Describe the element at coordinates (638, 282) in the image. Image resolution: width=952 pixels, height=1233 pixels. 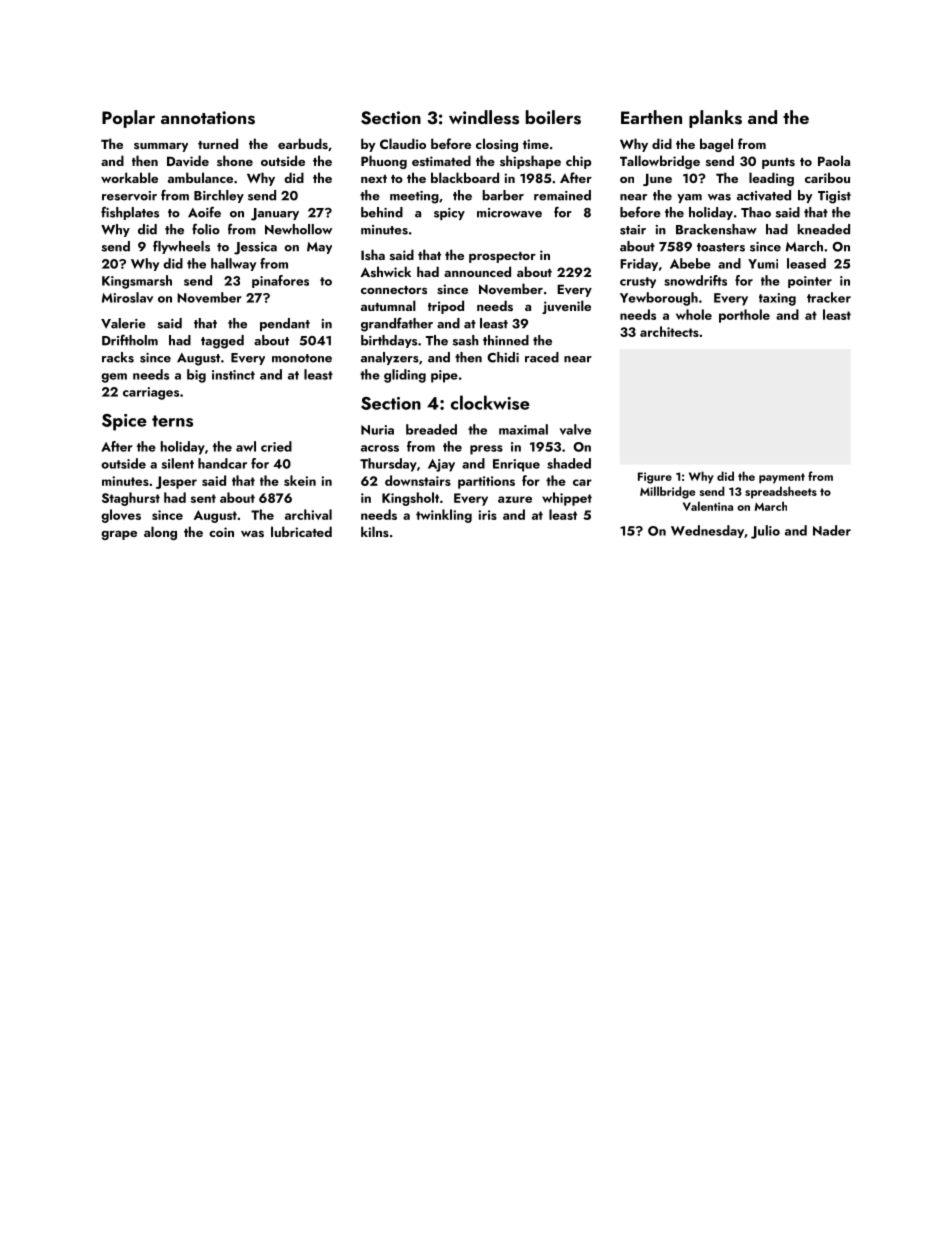
I see `crusty` at that location.
